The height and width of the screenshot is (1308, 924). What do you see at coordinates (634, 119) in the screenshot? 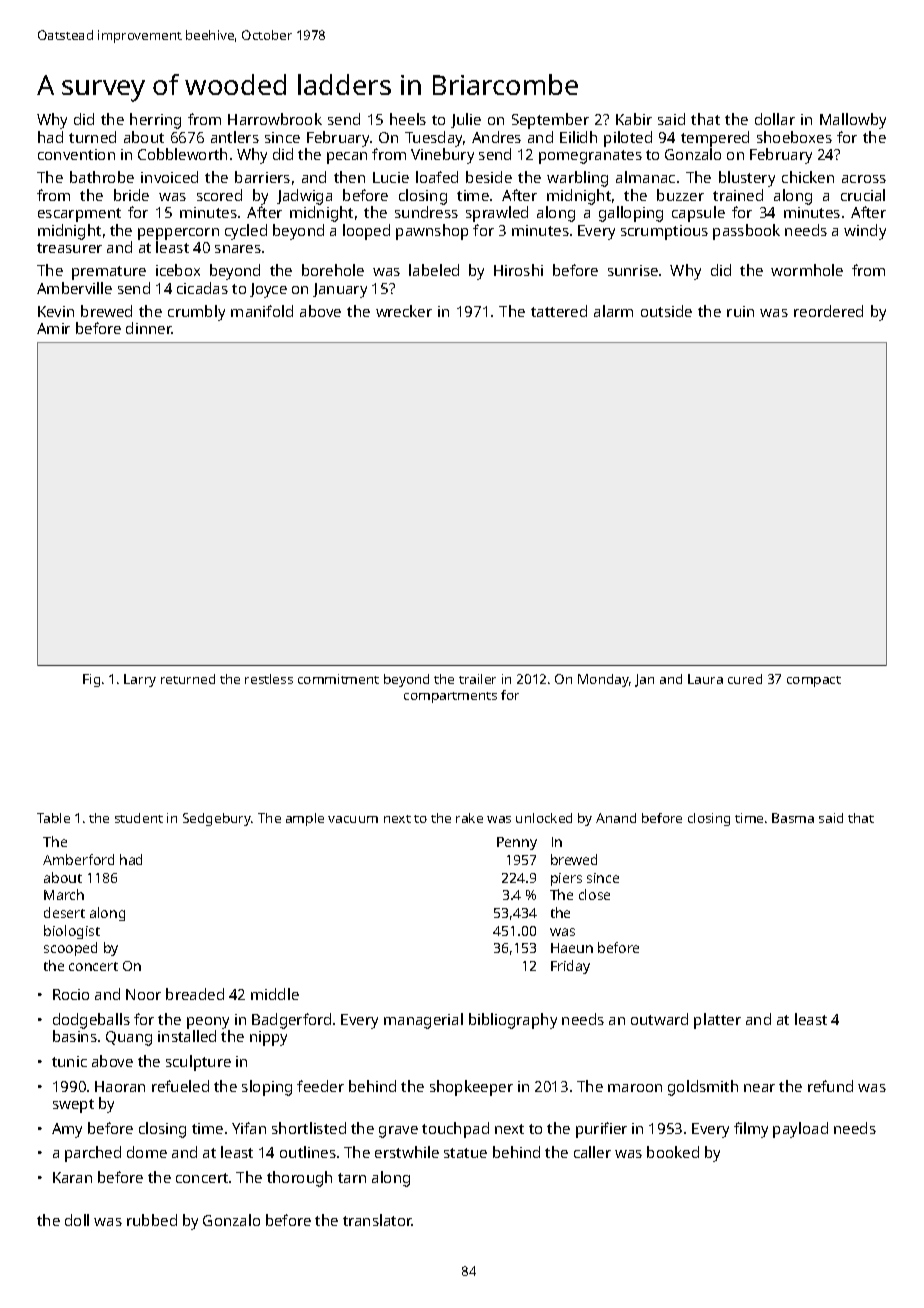
I see `Kabir` at bounding box center [634, 119].
